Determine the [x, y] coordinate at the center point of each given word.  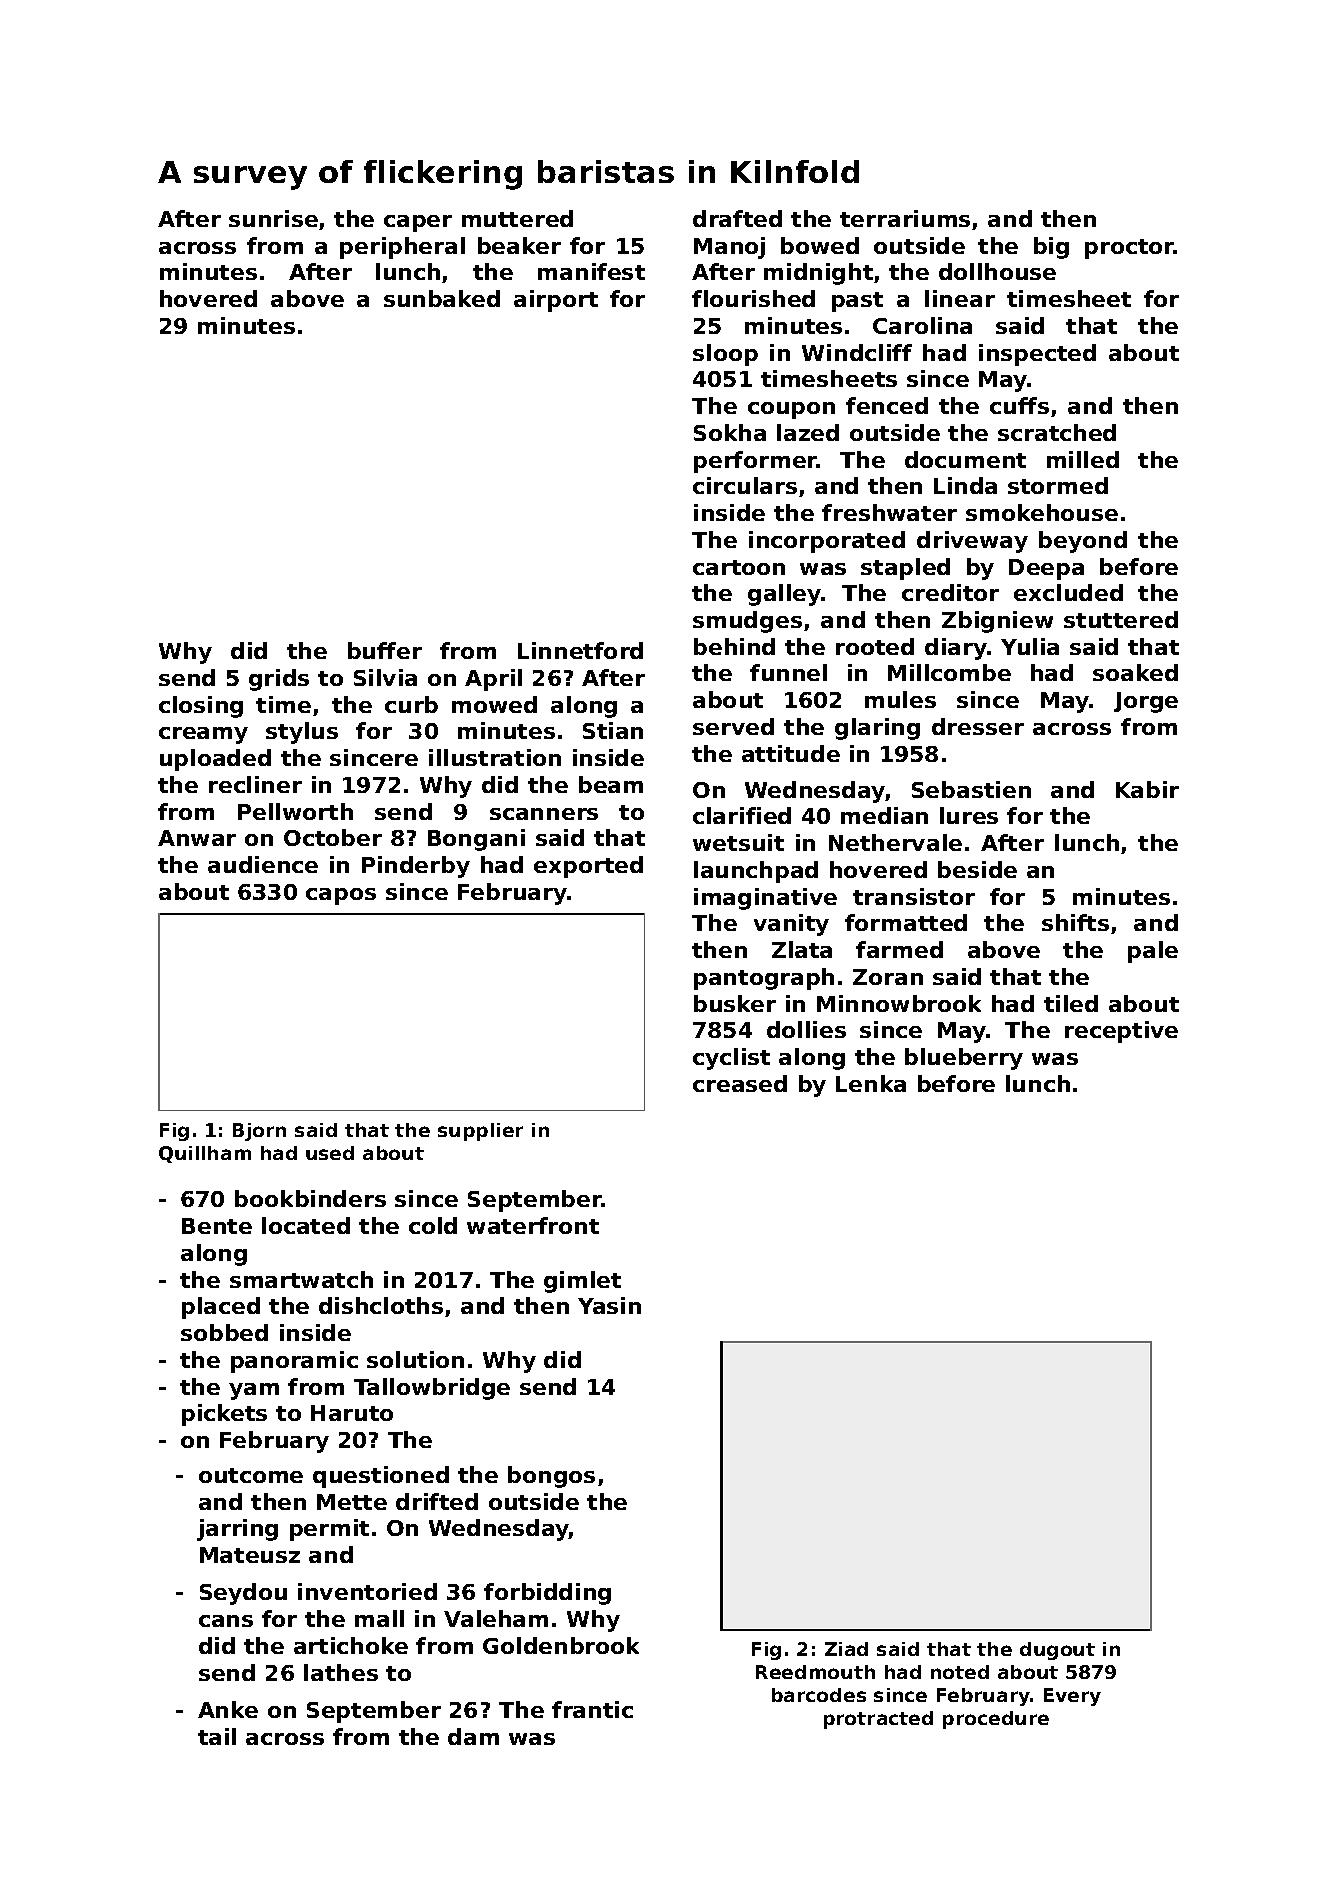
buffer [385, 650]
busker [735, 1003]
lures [969, 815]
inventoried [367, 1591]
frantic [592, 1709]
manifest [591, 271]
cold [433, 1225]
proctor [1129, 249]
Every [1072, 1697]
